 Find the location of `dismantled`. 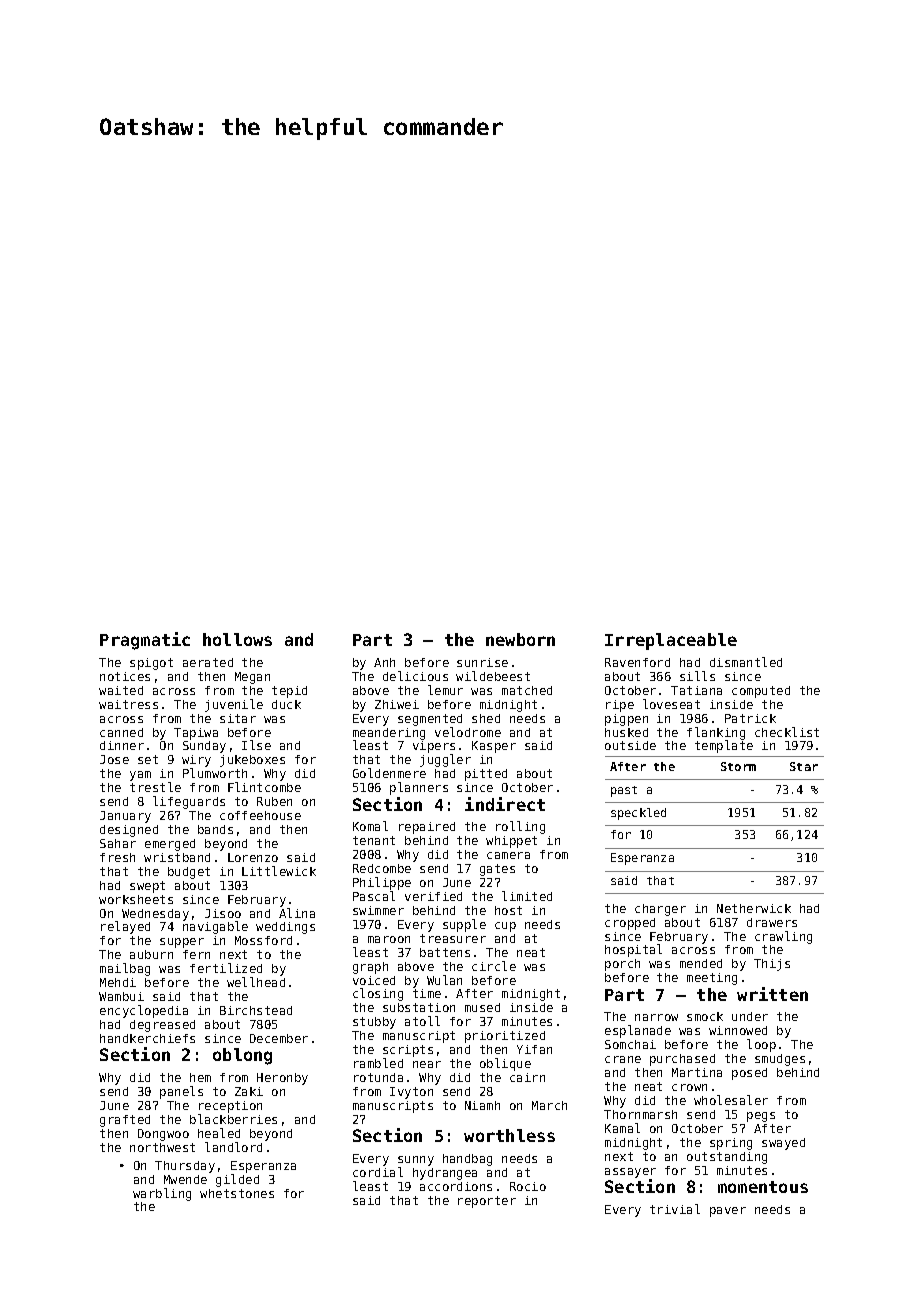

dismantled is located at coordinates (746, 662).
